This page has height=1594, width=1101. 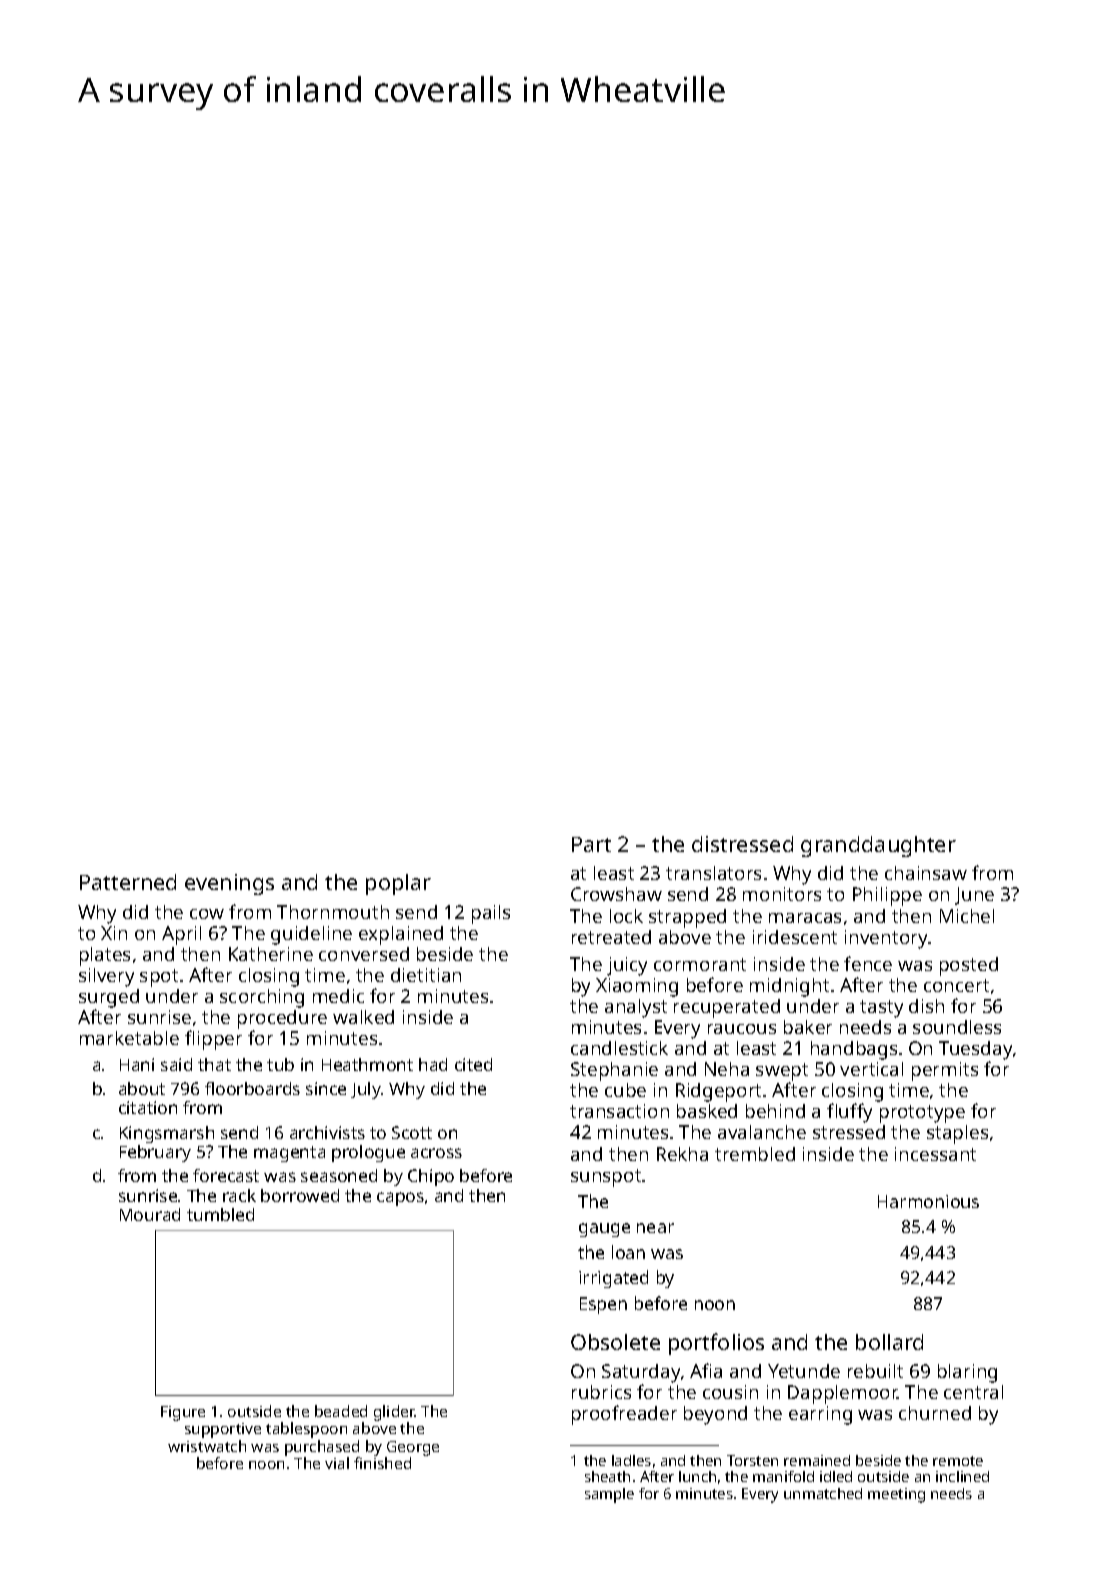 I want to click on Figure, so click(x=183, y=1413).
